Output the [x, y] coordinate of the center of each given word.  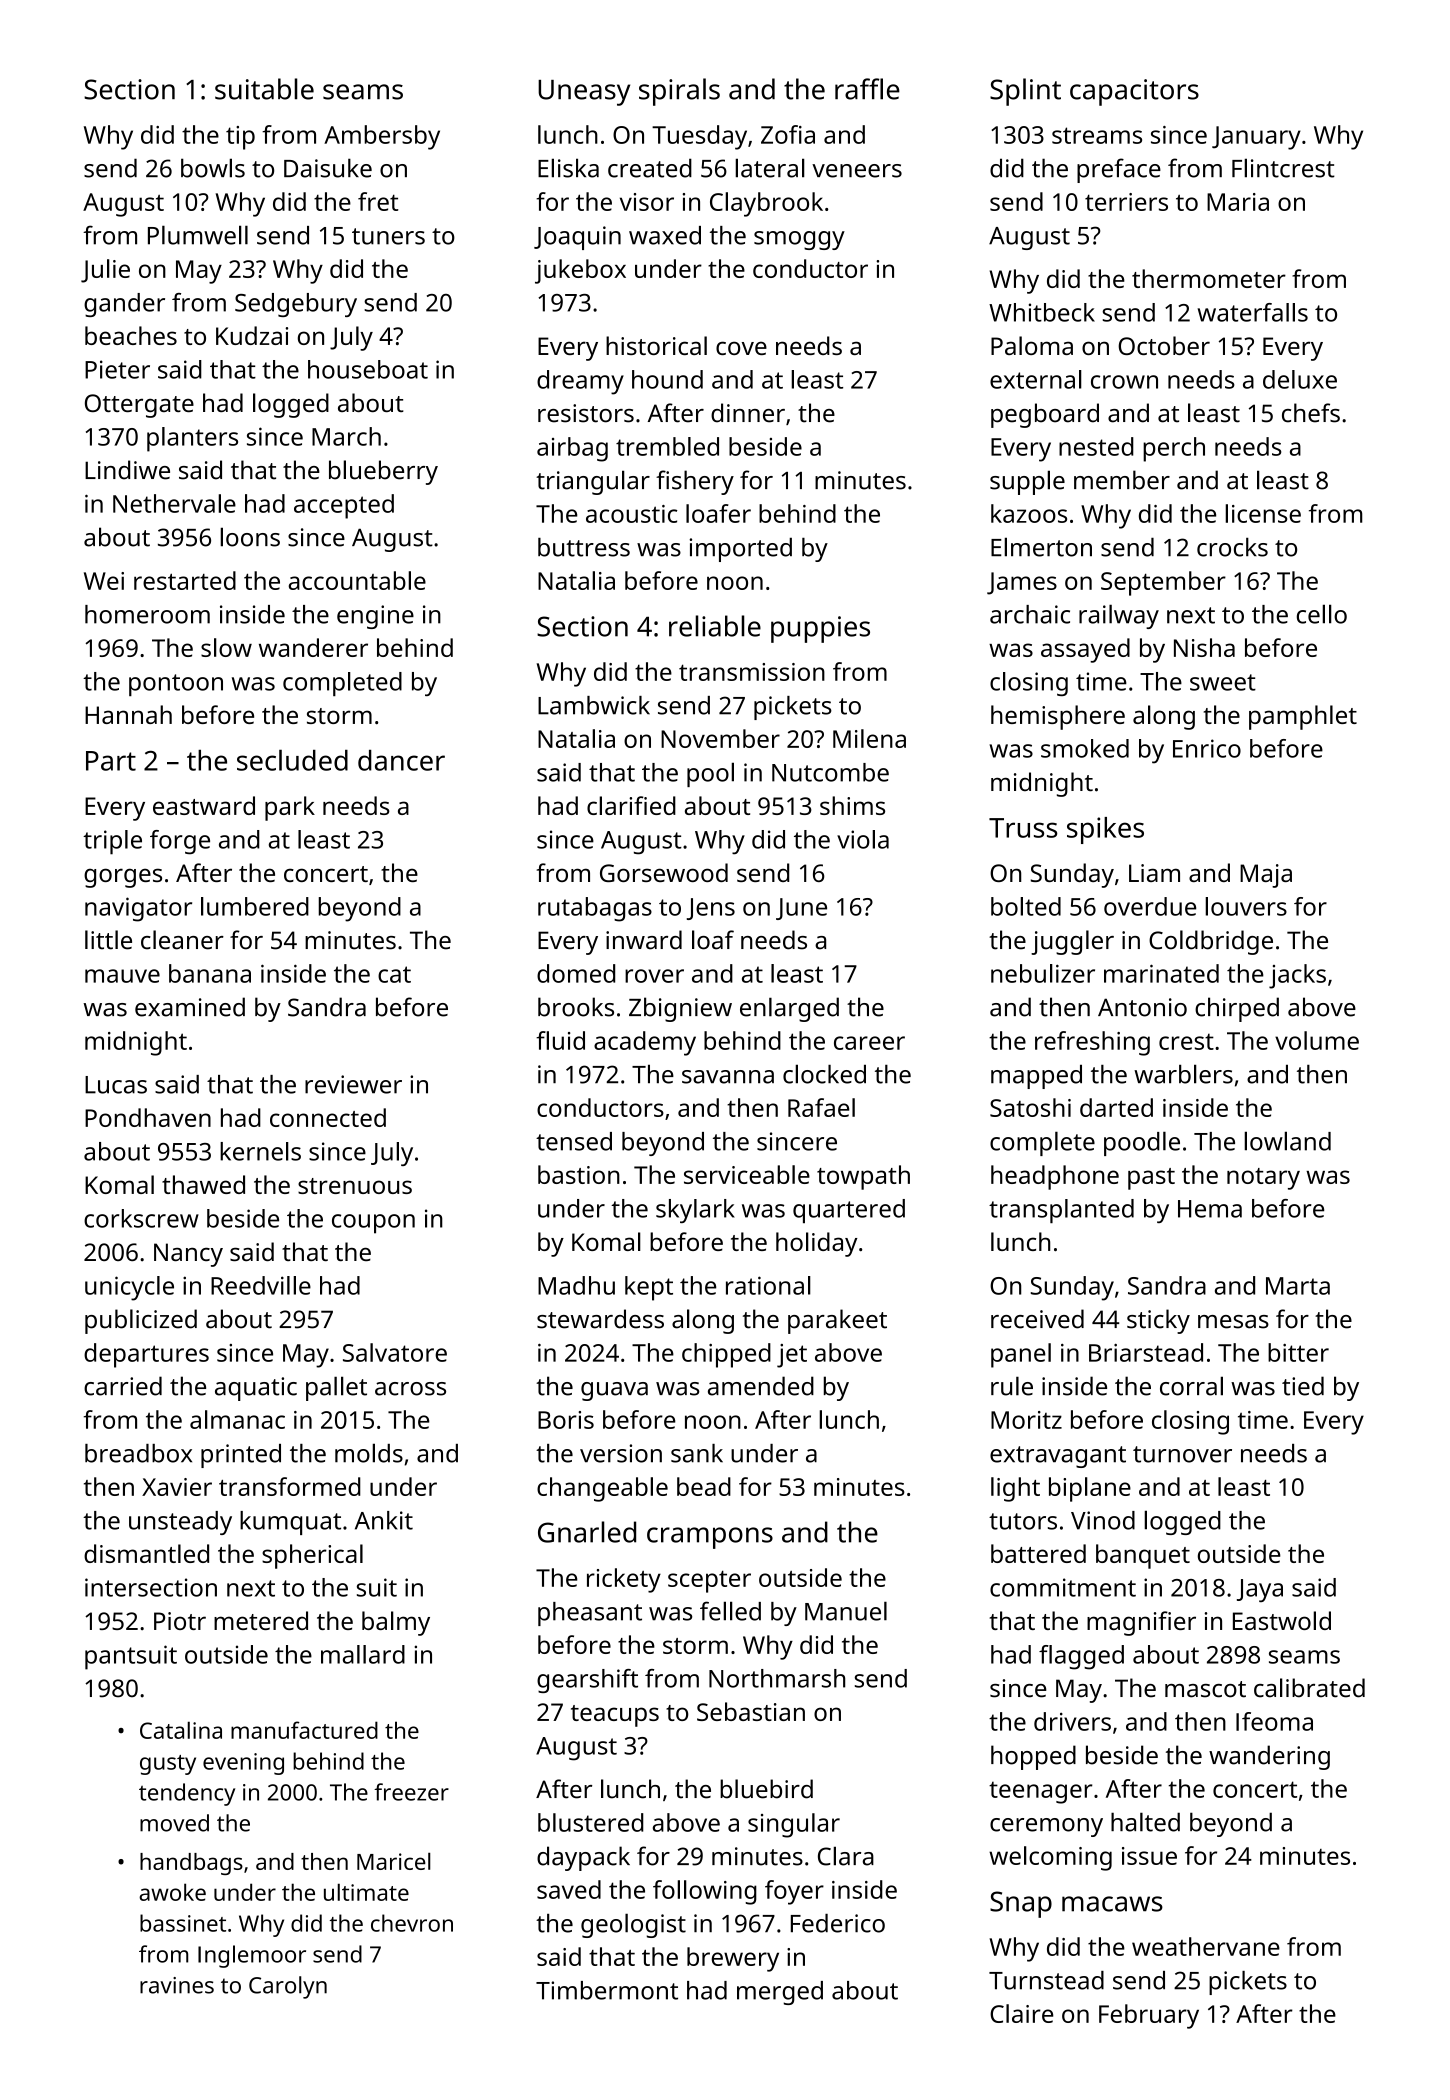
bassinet [183, 1923]
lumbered [255, 906]
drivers [1072, 1721]
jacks [1297, 976]
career [869, 1043]
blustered [591, 1822]
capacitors [1134, 92]
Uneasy [584, 93]
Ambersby [382, 137]
